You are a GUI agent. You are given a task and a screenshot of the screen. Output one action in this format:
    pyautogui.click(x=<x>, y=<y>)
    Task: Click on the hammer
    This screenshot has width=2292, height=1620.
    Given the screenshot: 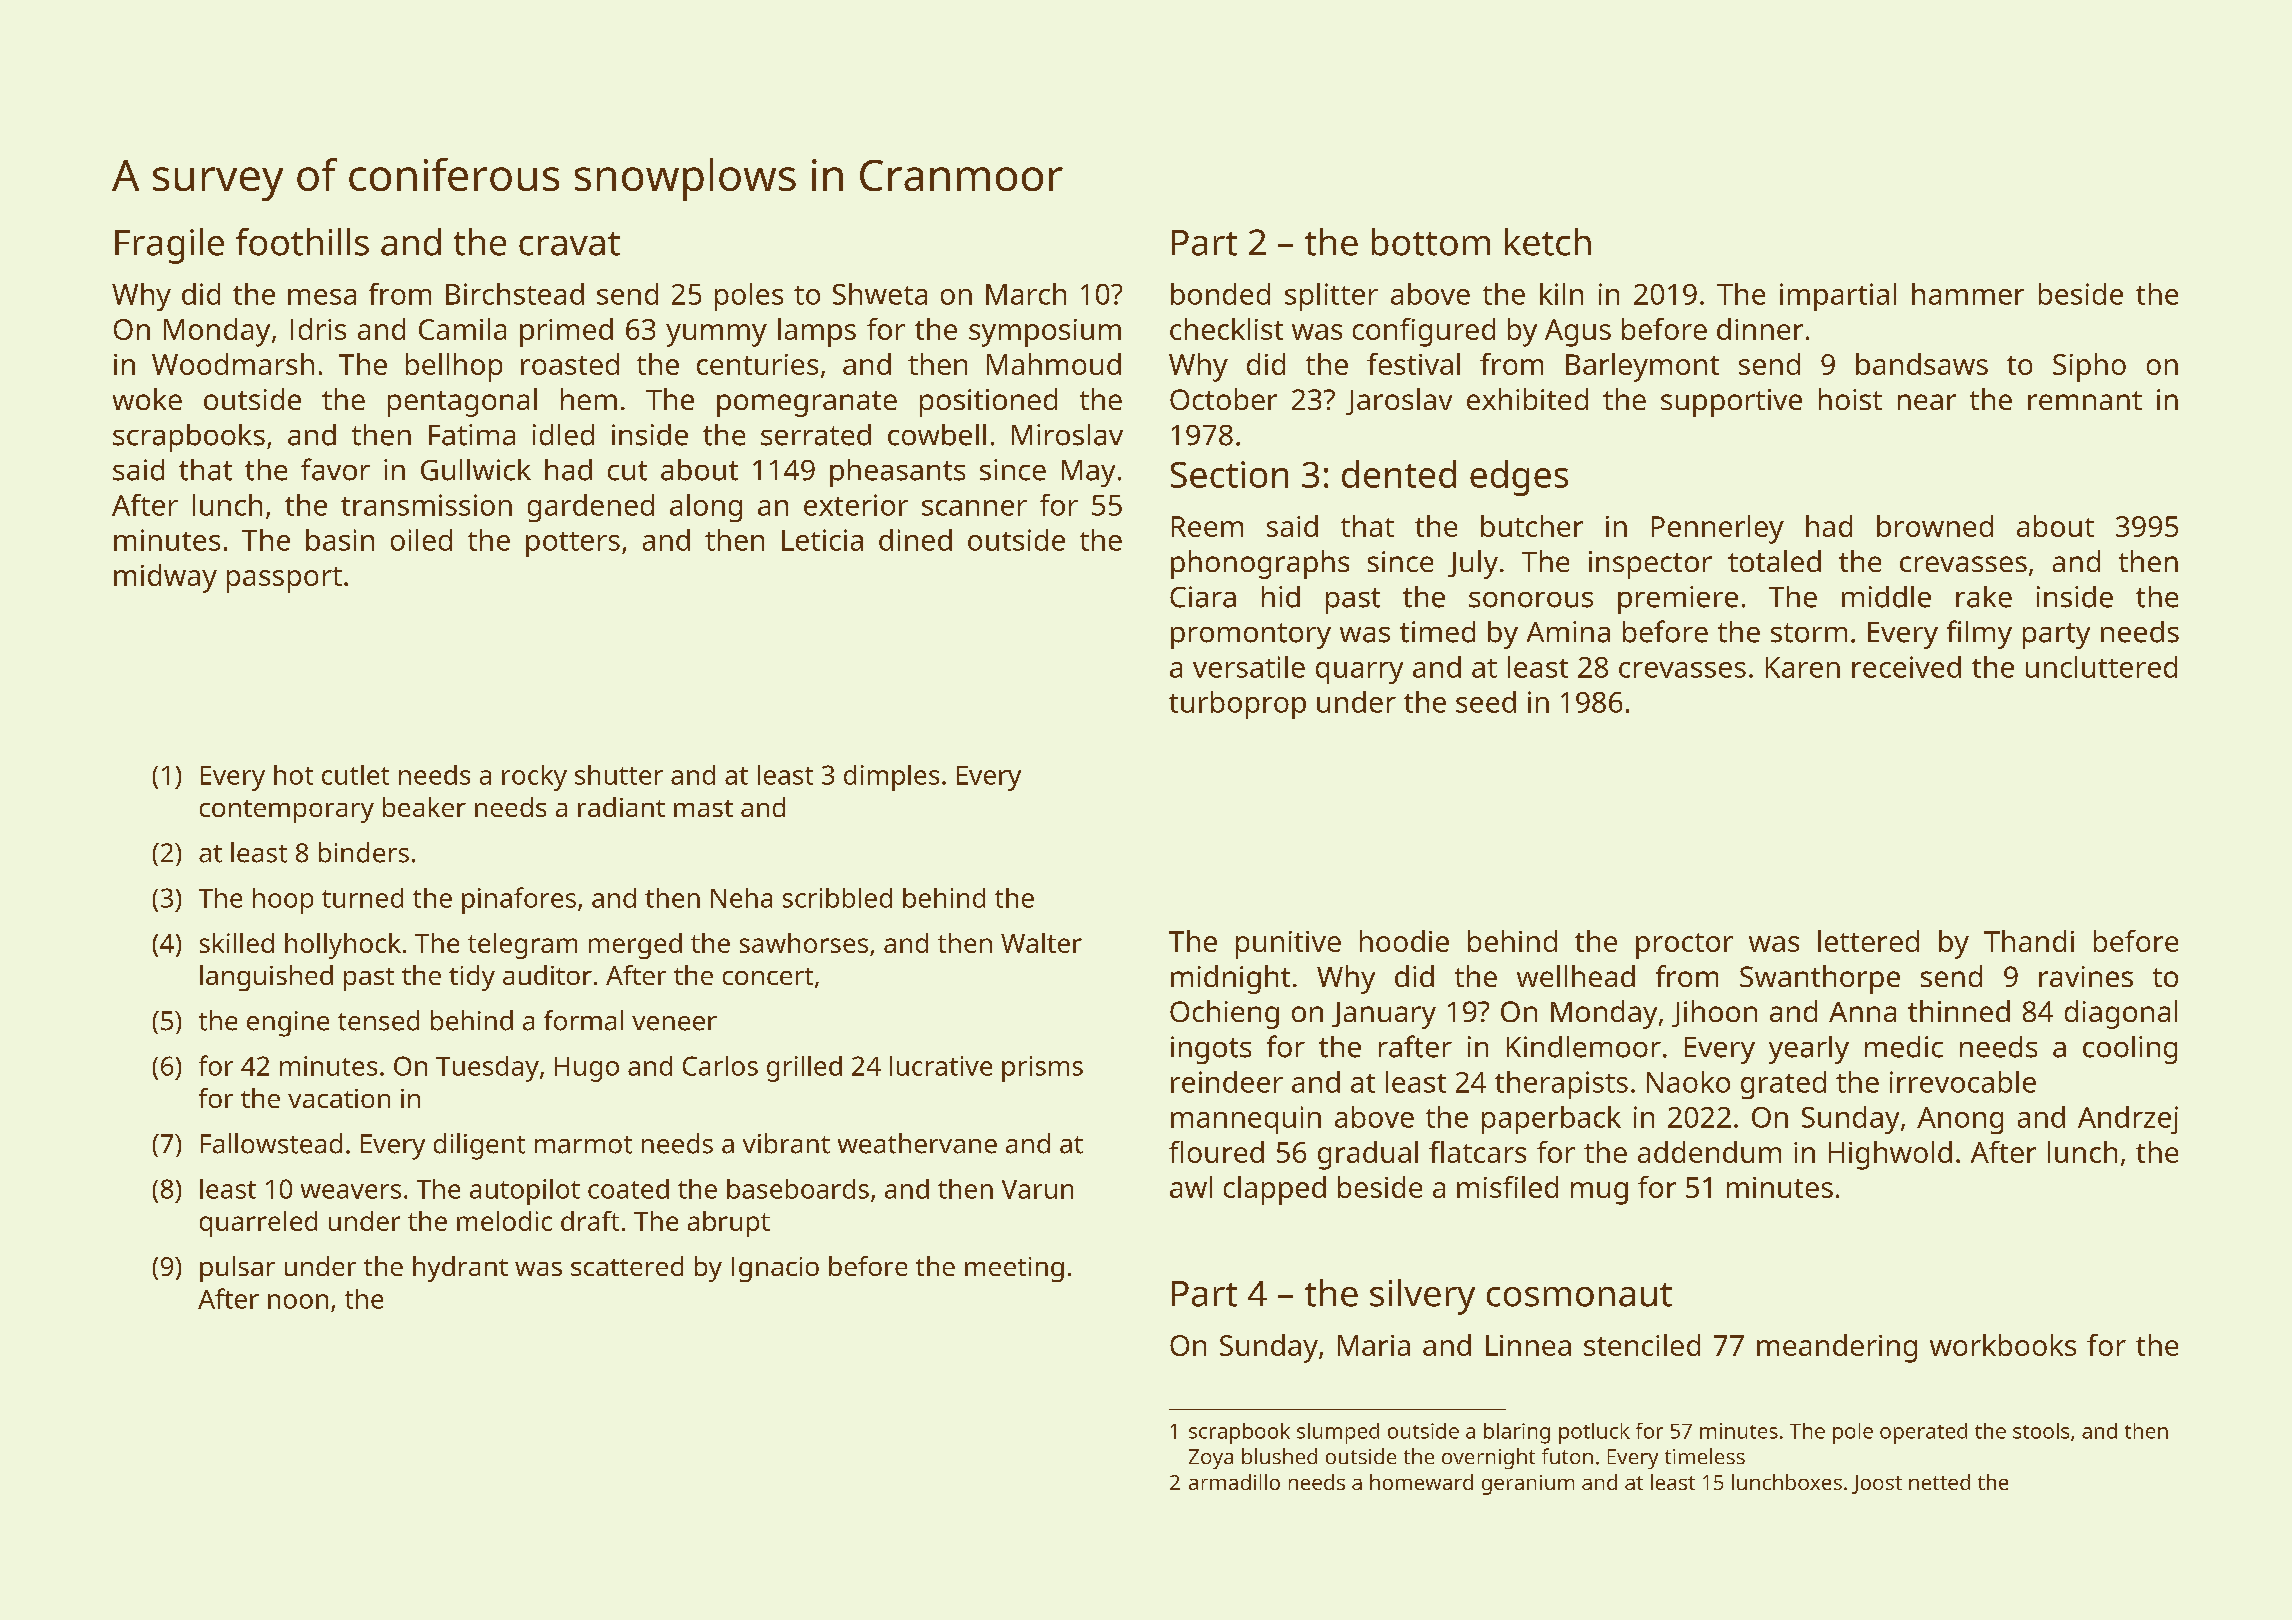 What is the action you would take?
    pyautogui.click(x=1968, y=294)
